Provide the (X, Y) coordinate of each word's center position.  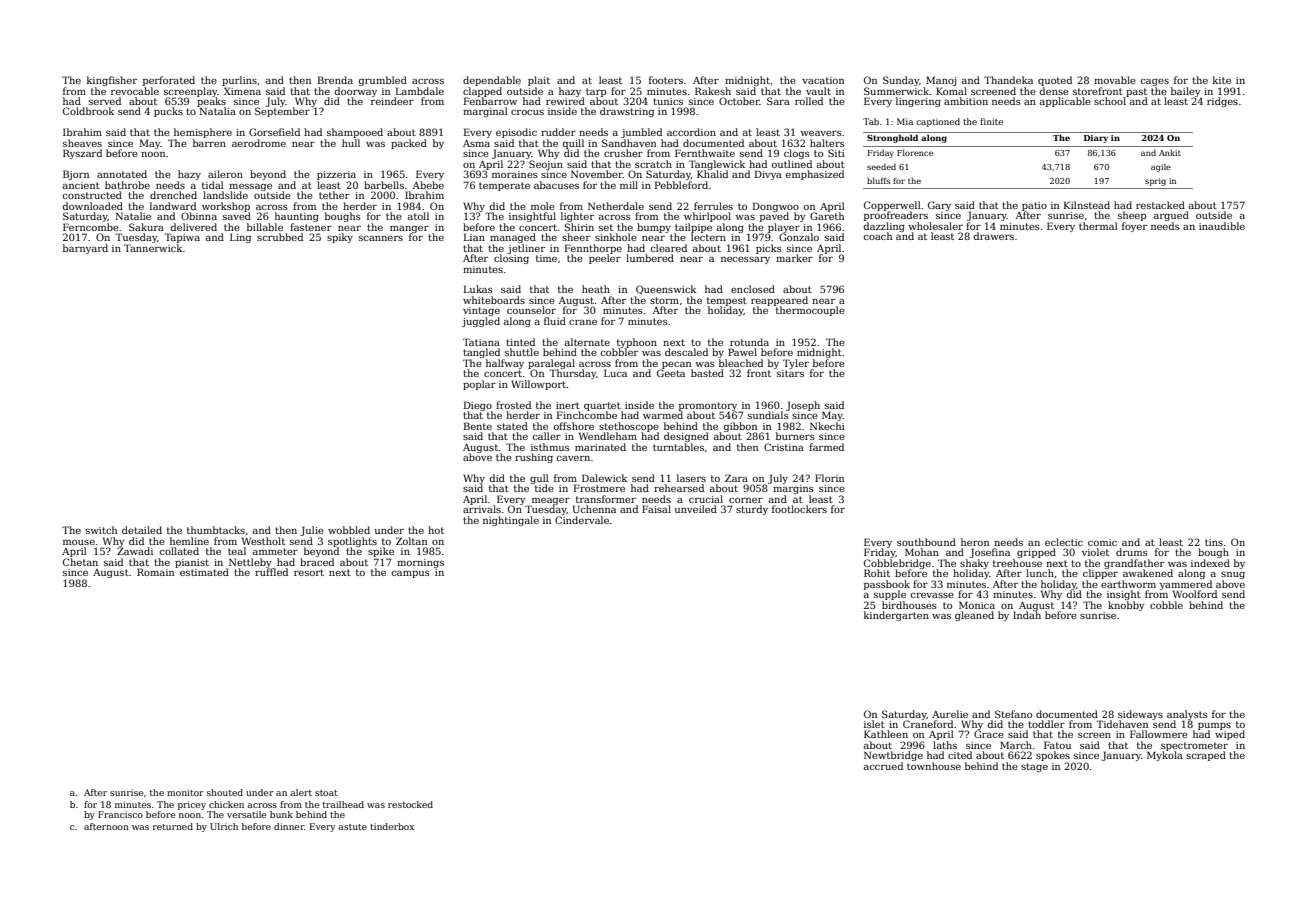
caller (547, 436)
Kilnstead (1087, 205)
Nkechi (827, 426)
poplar (479, 385)
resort (309, 572)
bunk (281, 814)
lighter (577, 217)
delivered (193, 227)
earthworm (1128, 584)
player (784, 228)
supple (890, 595)
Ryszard (82, 154)
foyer (1134, 227)
